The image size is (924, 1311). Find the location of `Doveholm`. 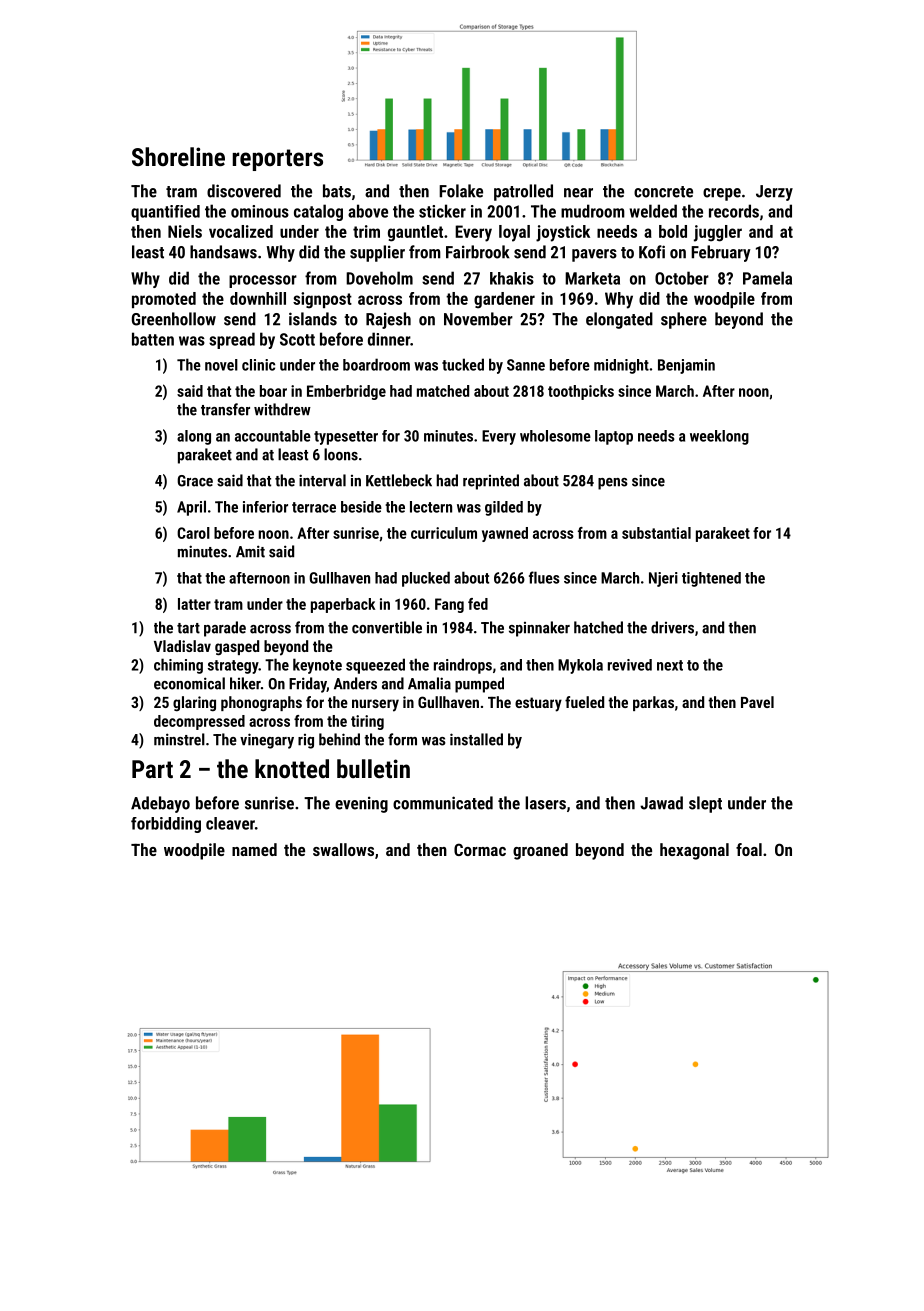

Doveholm is located at coordinates (379, 278).
